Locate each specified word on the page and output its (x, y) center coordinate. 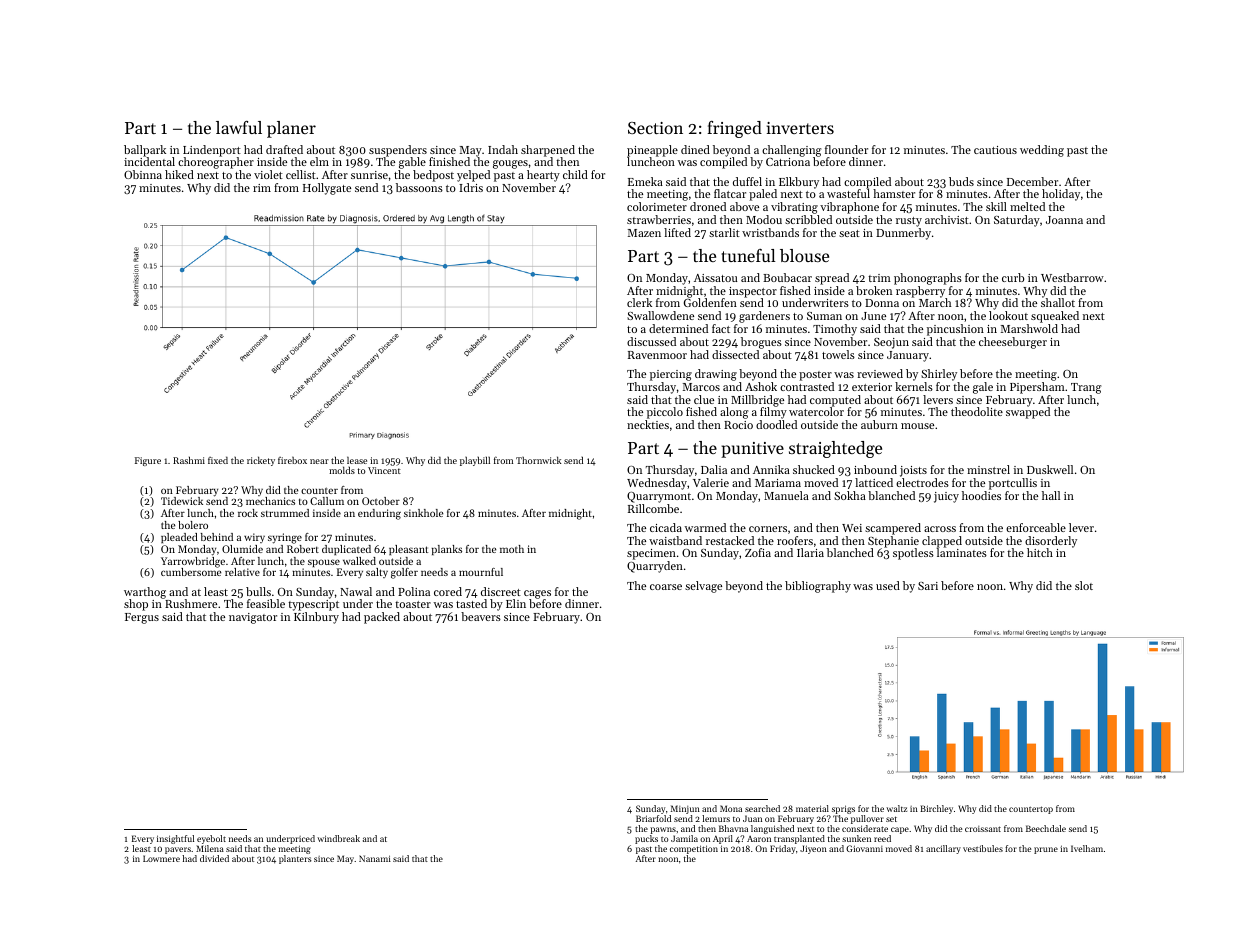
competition (694, 849)
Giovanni (864, 848)
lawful (239, 127)
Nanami (375, 858)
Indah (503, 149)
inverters (800, 128)
